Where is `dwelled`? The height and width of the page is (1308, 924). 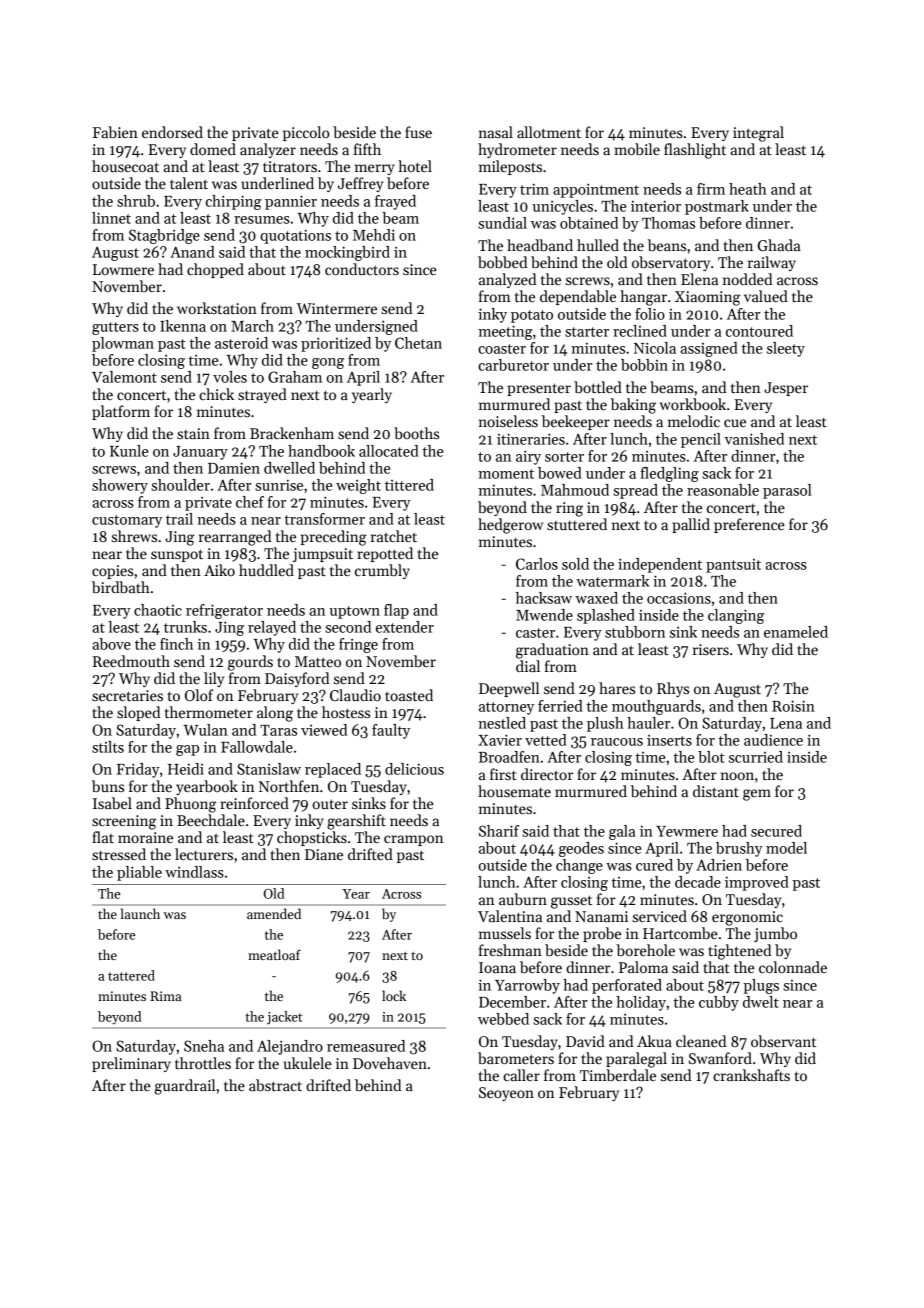 dwelled is located at coordinates (289, 468).
